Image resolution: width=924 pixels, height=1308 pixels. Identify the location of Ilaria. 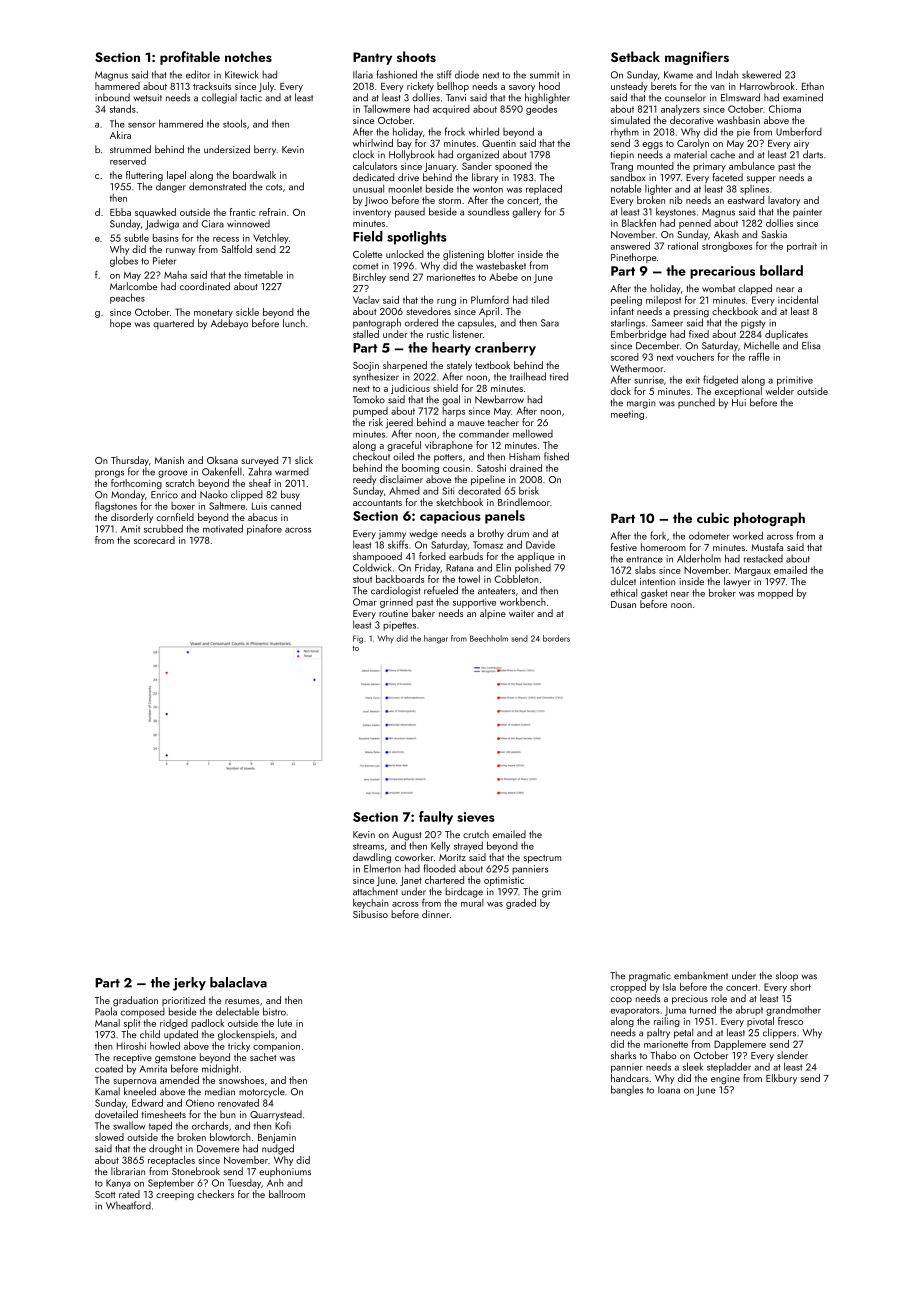
(363, 74).
